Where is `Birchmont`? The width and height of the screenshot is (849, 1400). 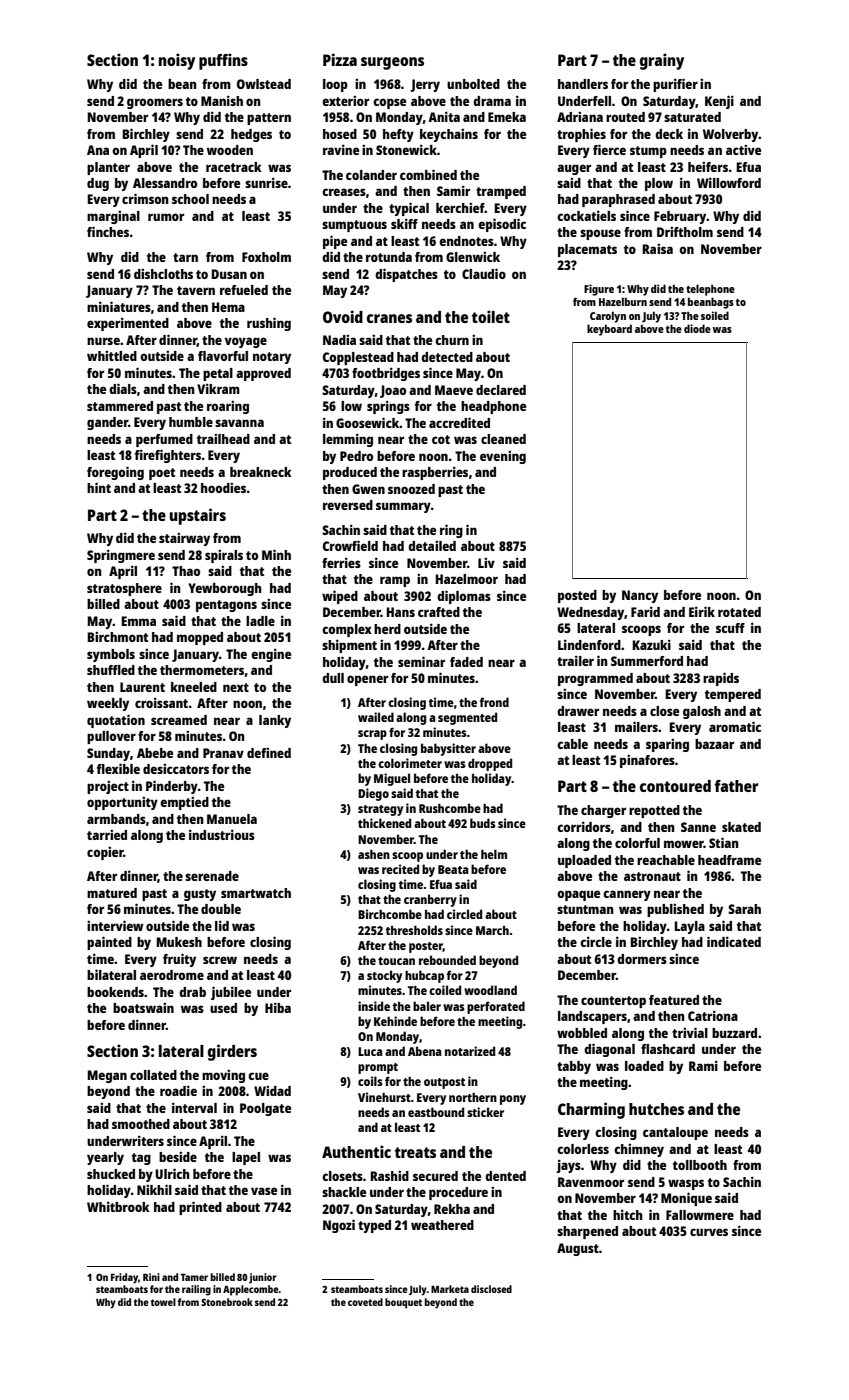
Birchmont is located at coordinates (117, 637).
